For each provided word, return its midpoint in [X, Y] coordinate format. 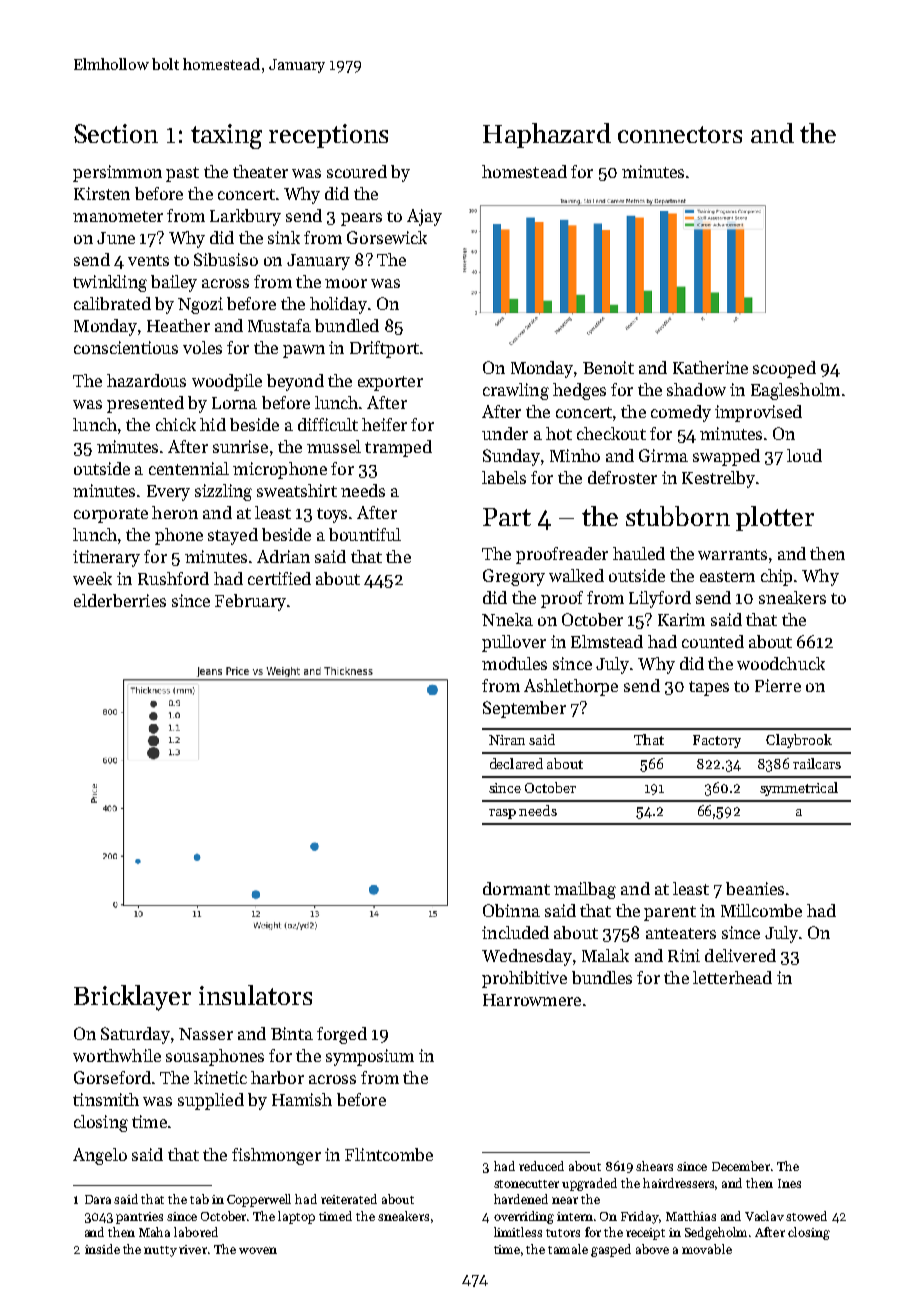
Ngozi [200, 305]
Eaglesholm [795, 391]
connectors [680, 134]
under [505, 433]
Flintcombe [389, 1154]
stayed [233, 536]
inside [102, 1249]
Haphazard [547, 135]
